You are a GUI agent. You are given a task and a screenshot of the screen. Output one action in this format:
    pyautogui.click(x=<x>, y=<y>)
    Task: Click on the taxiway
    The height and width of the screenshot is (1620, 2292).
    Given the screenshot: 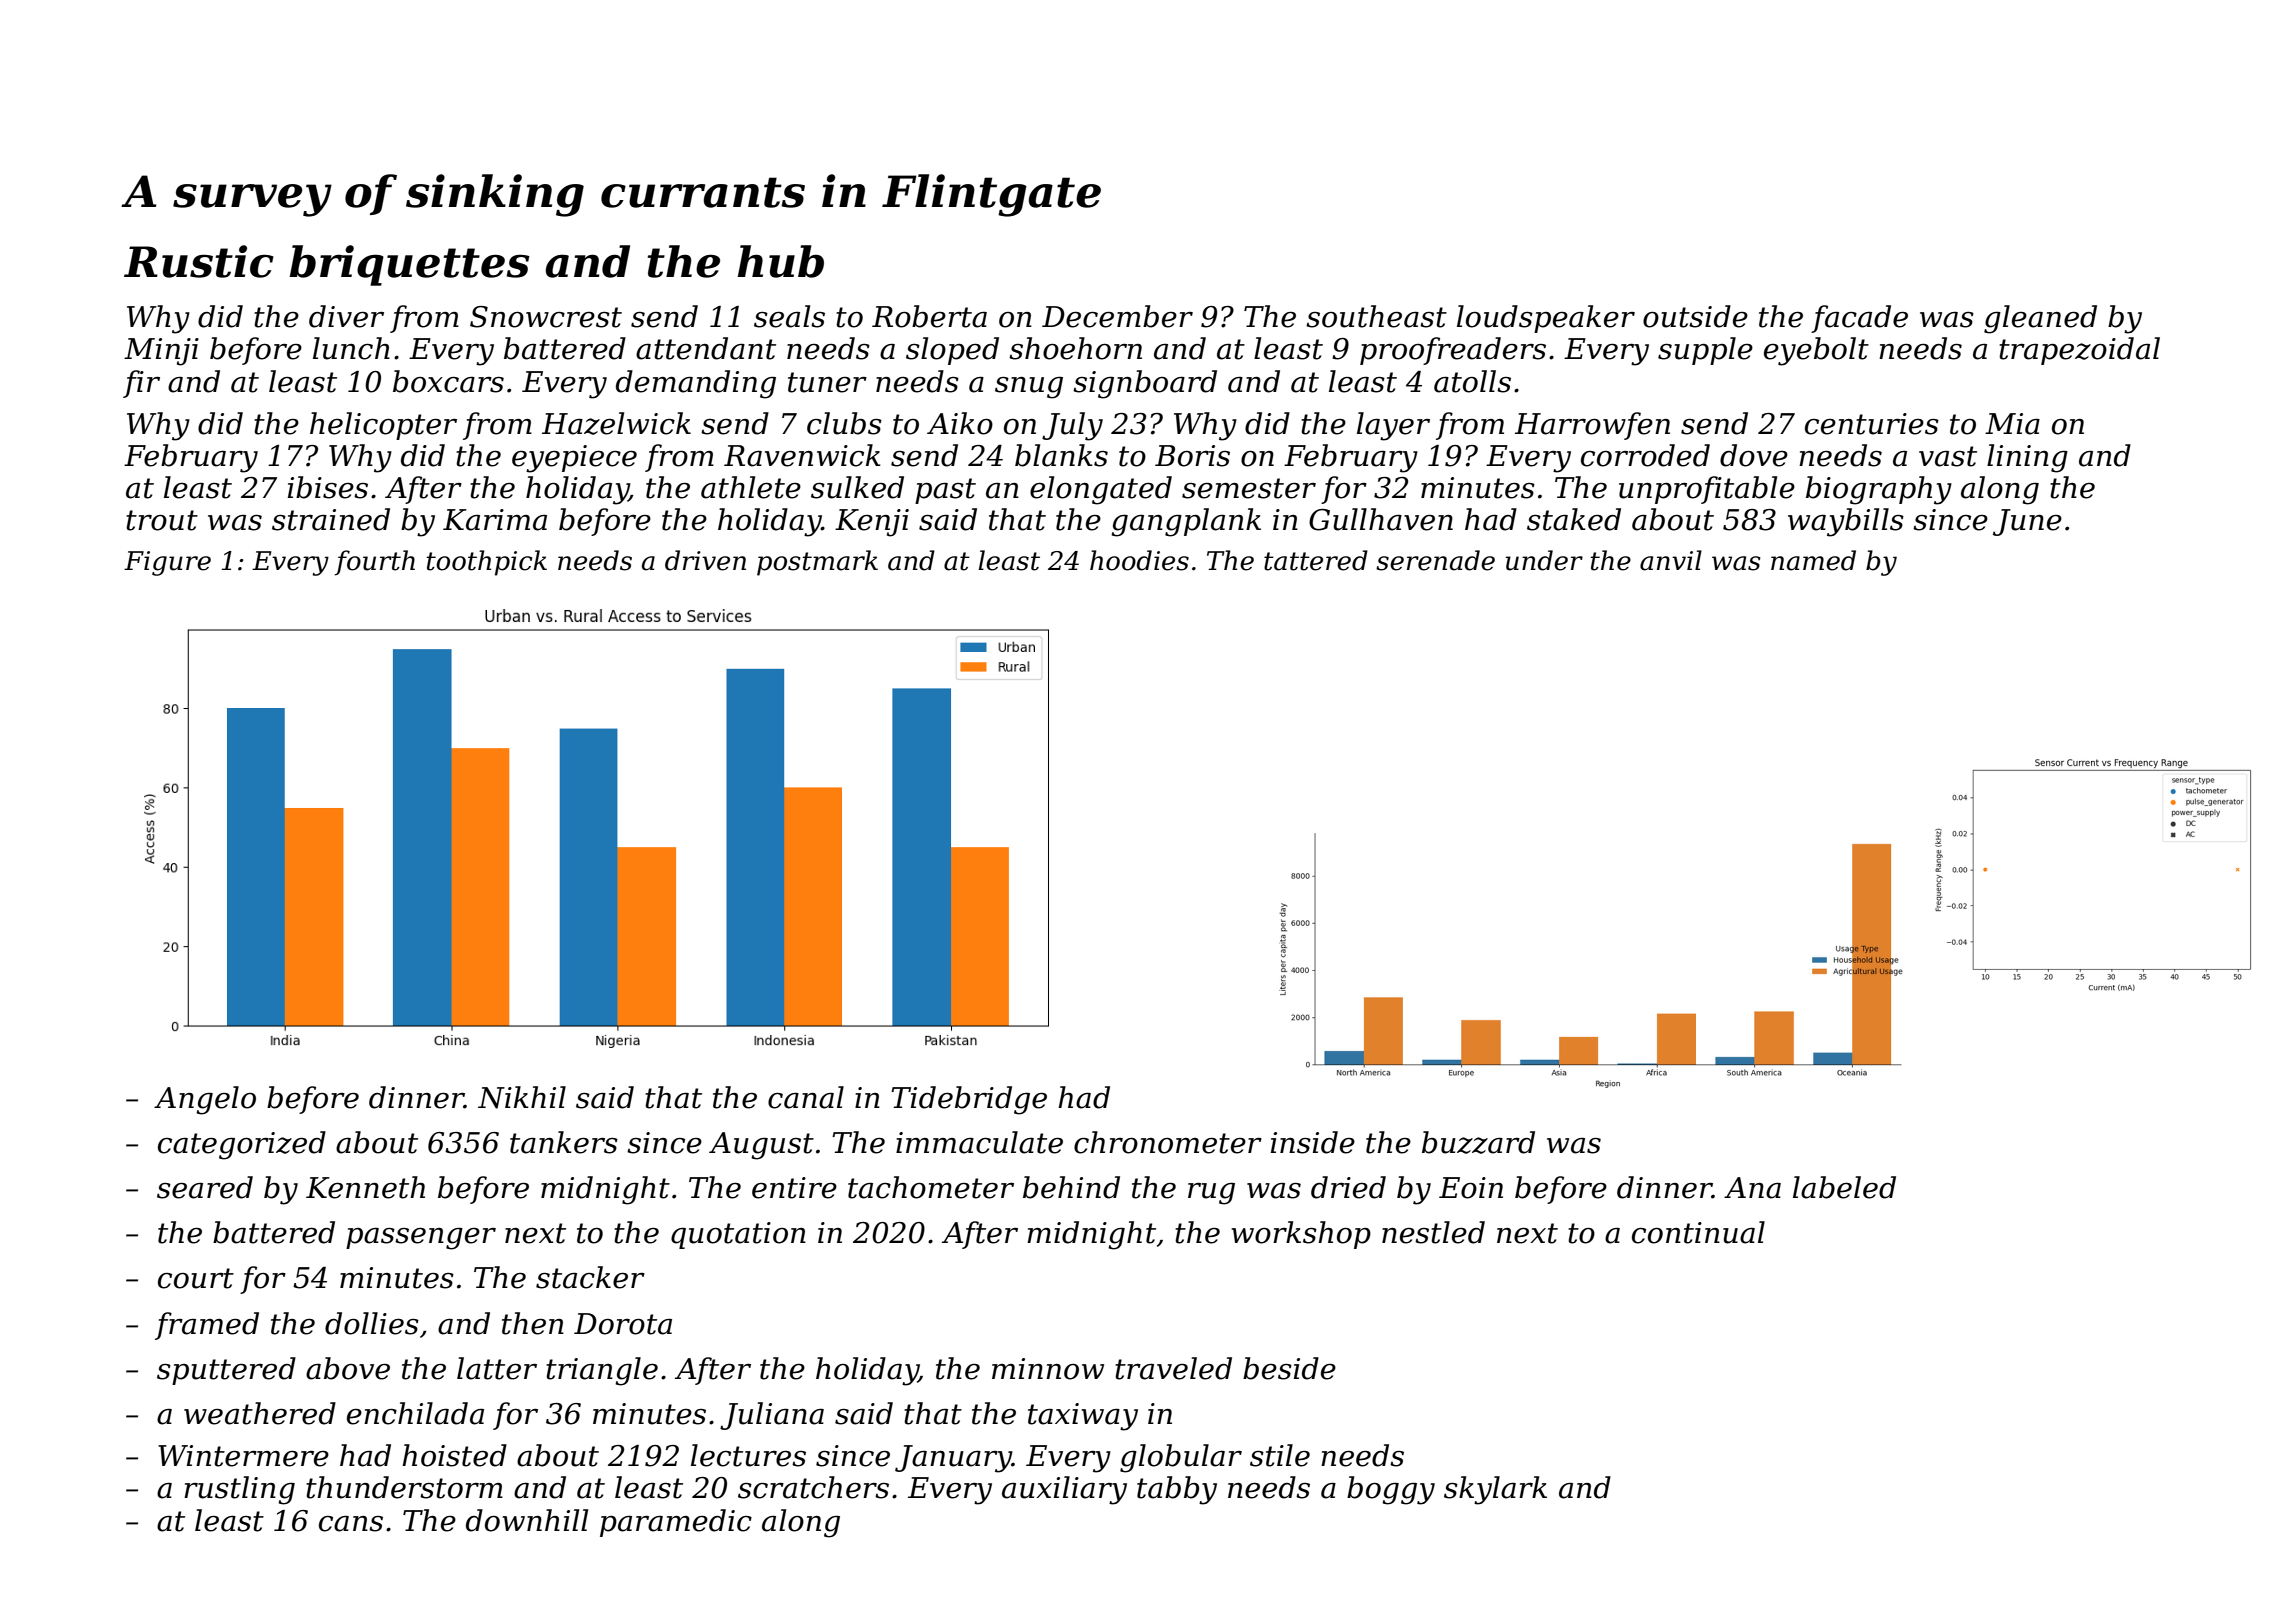 What is the action you would take?
    pyautogui.click(x=1083, y=1417)
